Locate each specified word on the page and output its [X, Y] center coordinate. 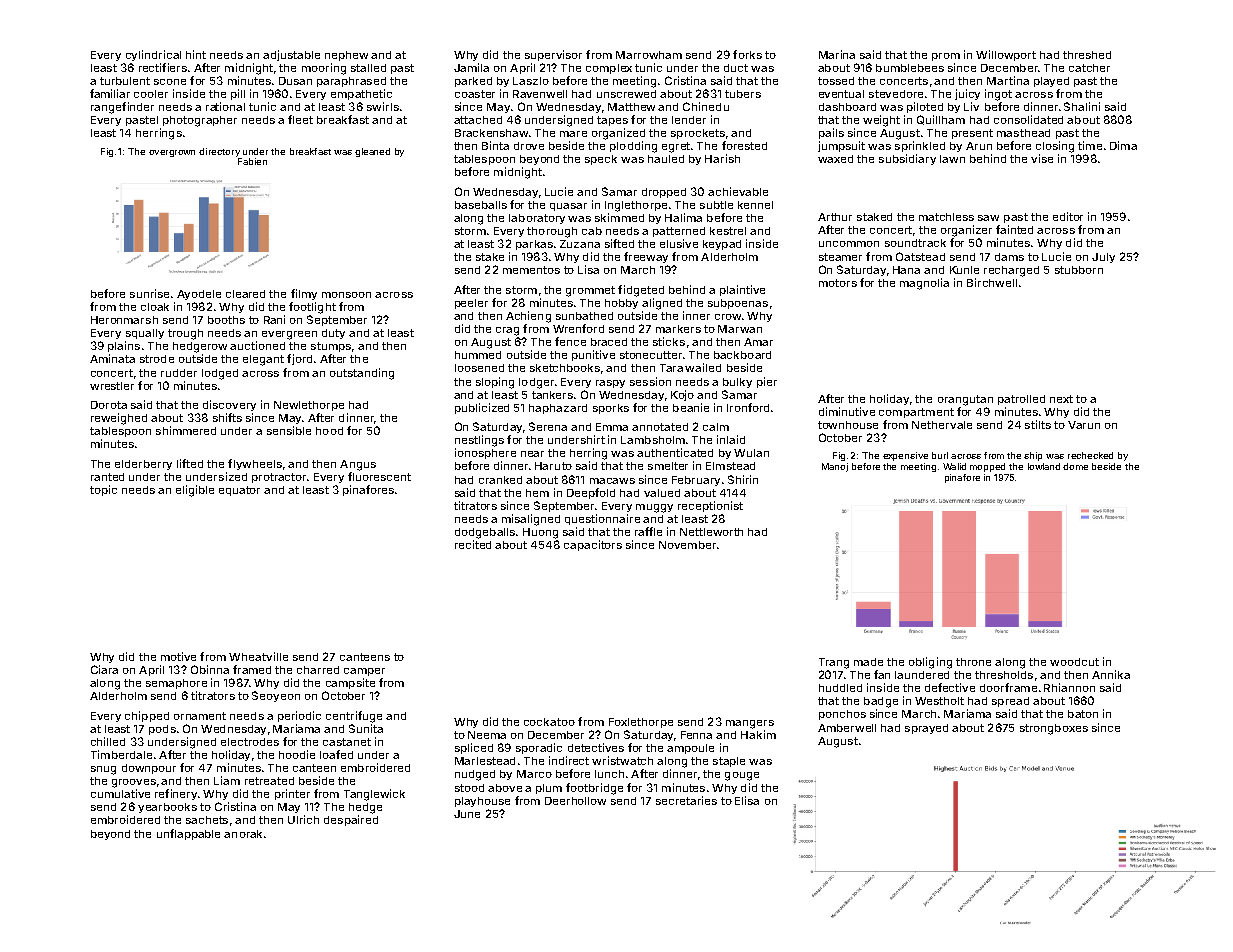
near [532, 454]
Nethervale [942, 425]
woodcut [1074, 662]
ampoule [690, 749]
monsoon [346, 295]
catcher [1089, 68]
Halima [683, 217]
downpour [149, 769]
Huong [540, 533]
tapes [612, 121]
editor [1068, 216]
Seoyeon [276, 696]
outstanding [362, 374]
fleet [300, 119]
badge [881, 702]
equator [239, 491]
